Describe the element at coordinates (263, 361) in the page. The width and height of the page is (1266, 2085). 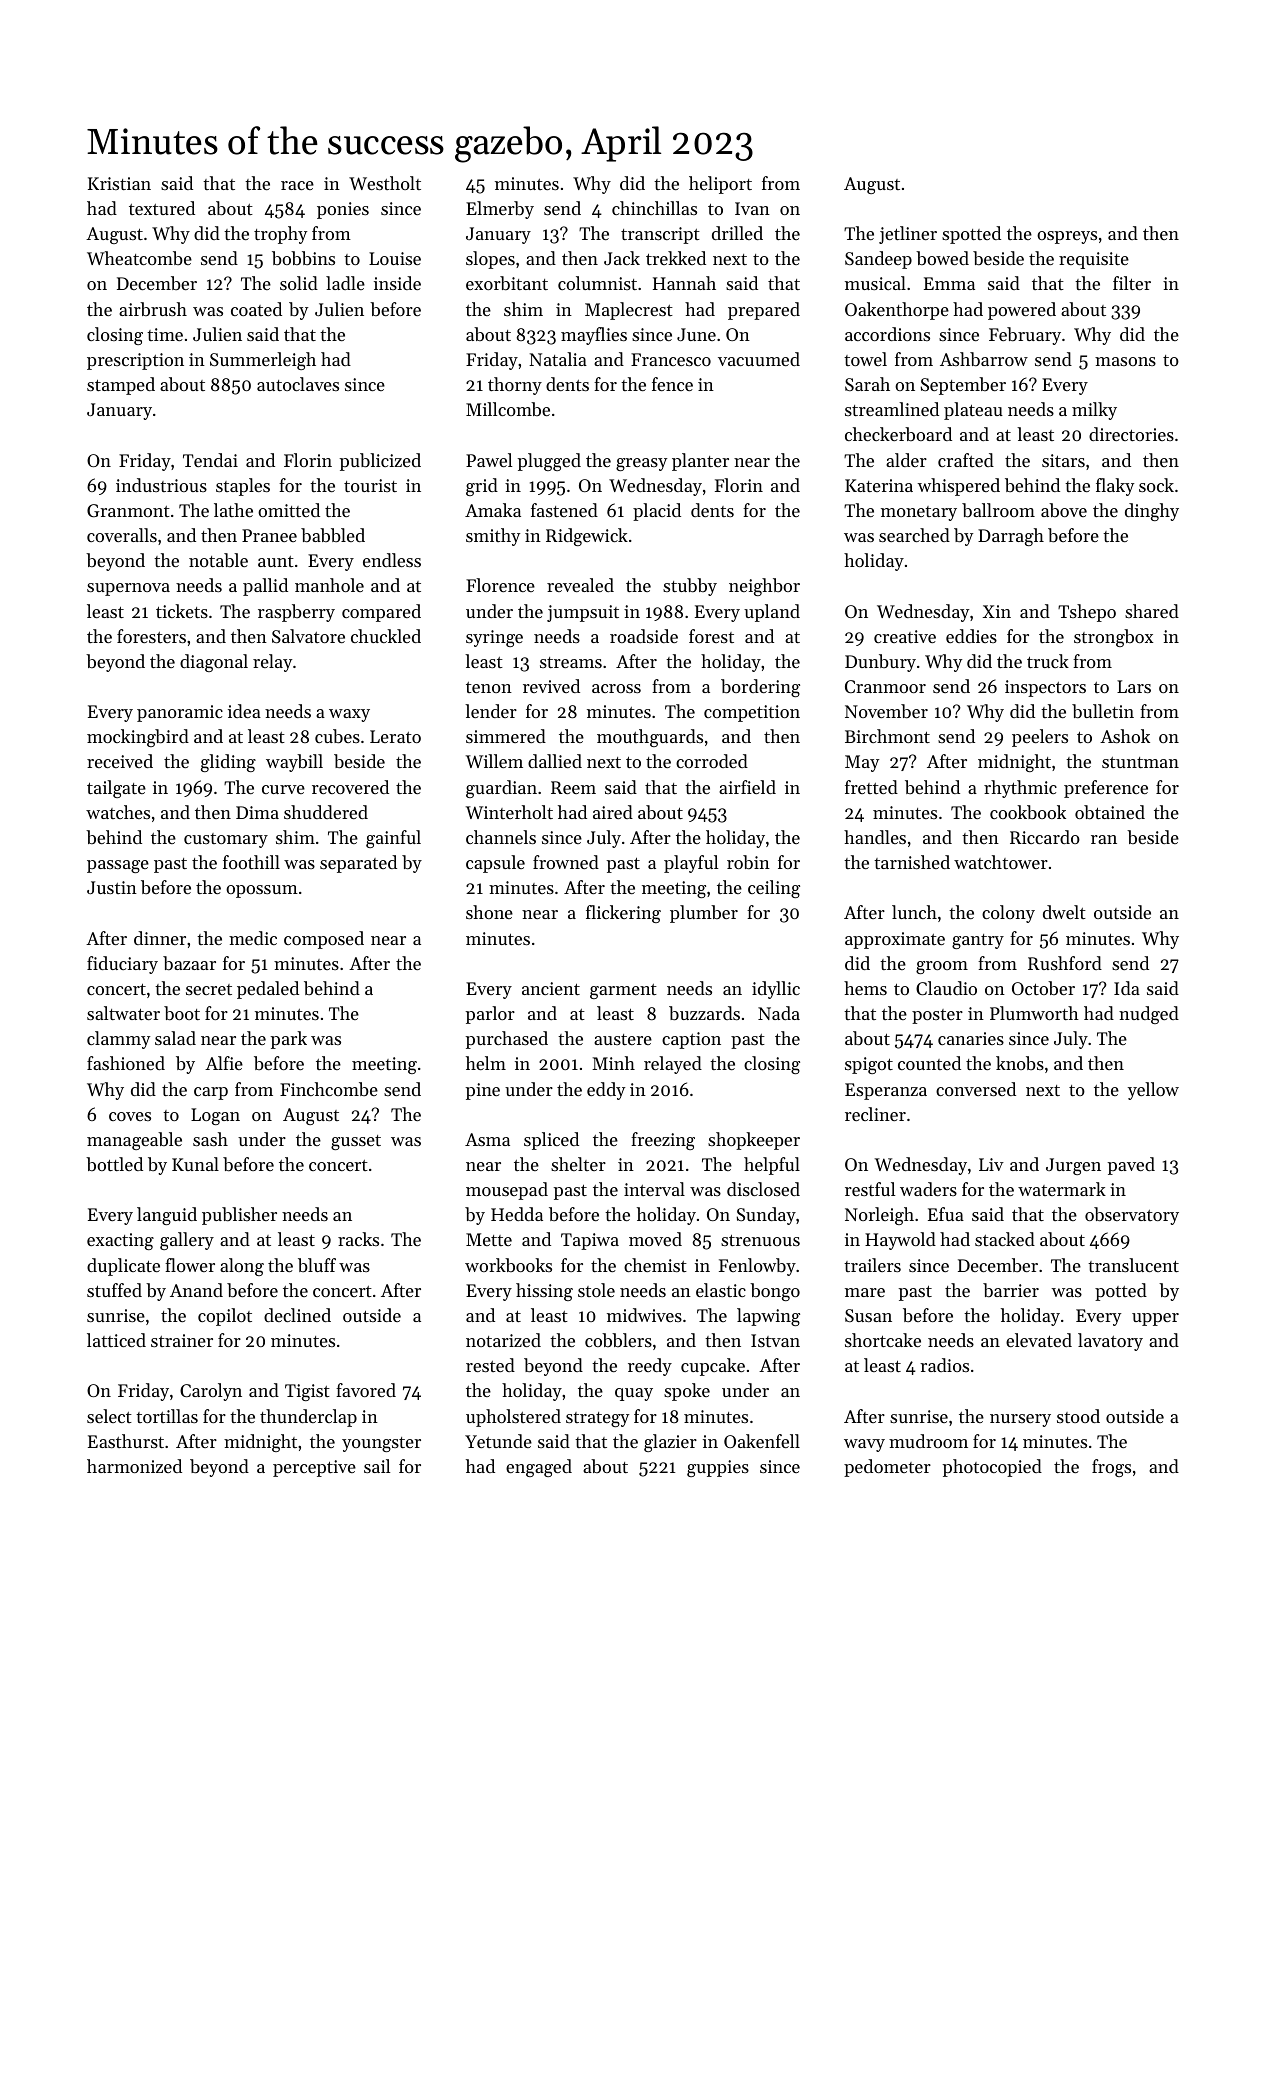
I see `Summerleigh` at that location.
